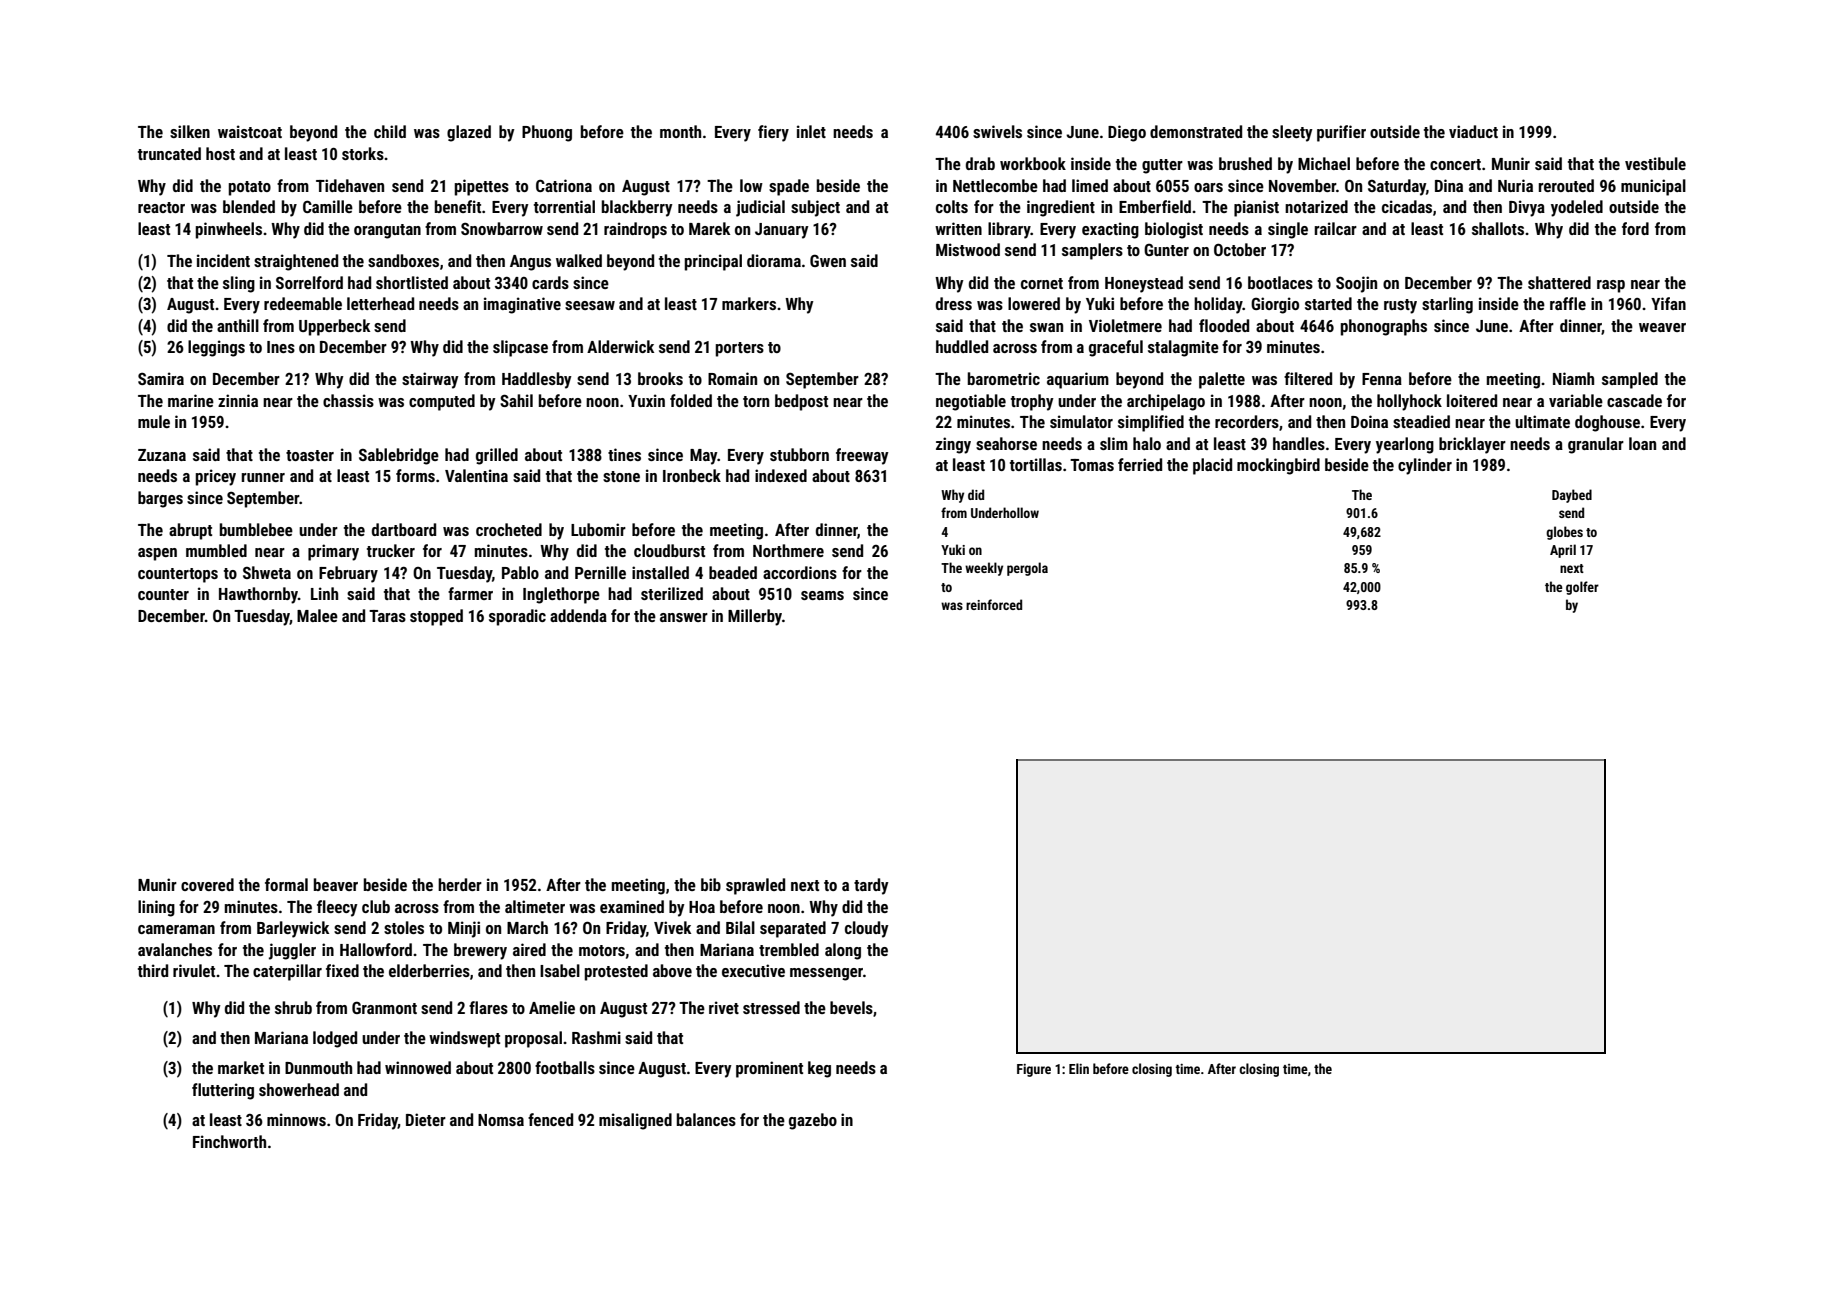 Image resolution: width=1824 pixels, height=1290 pixels. I want to click on Upperbeck, so click(334, 327).
